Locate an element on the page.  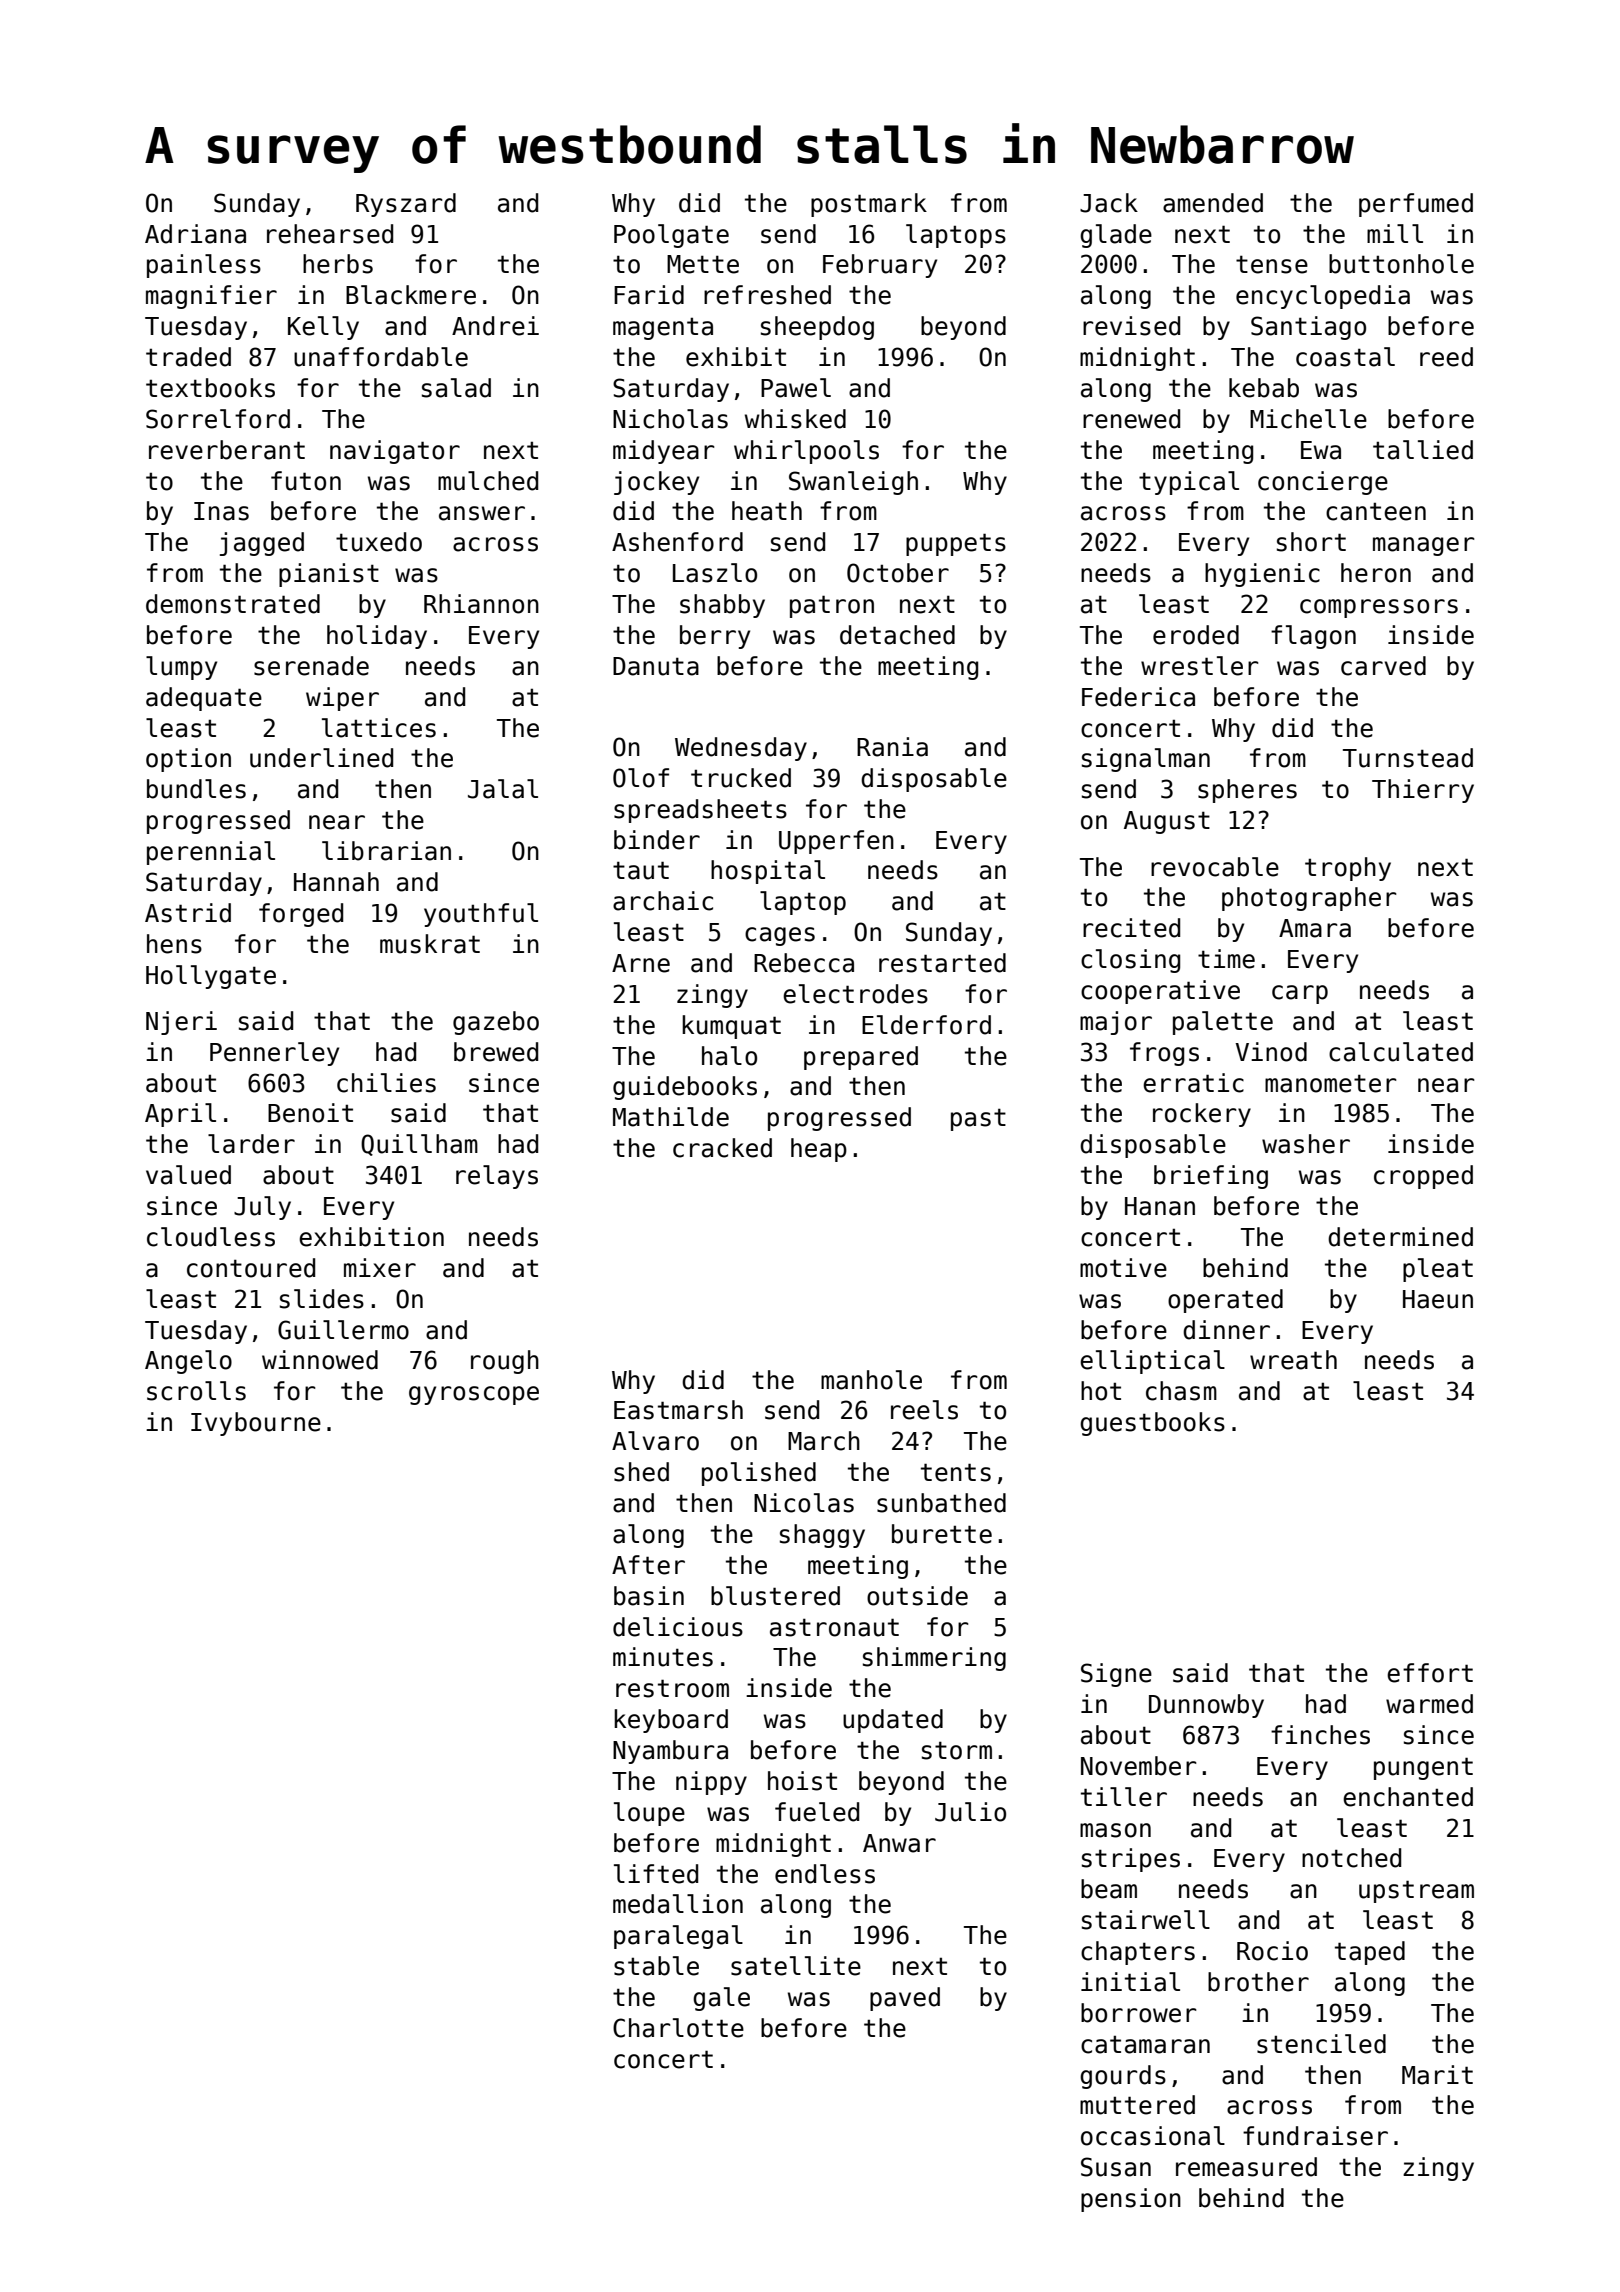
rough is located at coordinates (505, 1362).
